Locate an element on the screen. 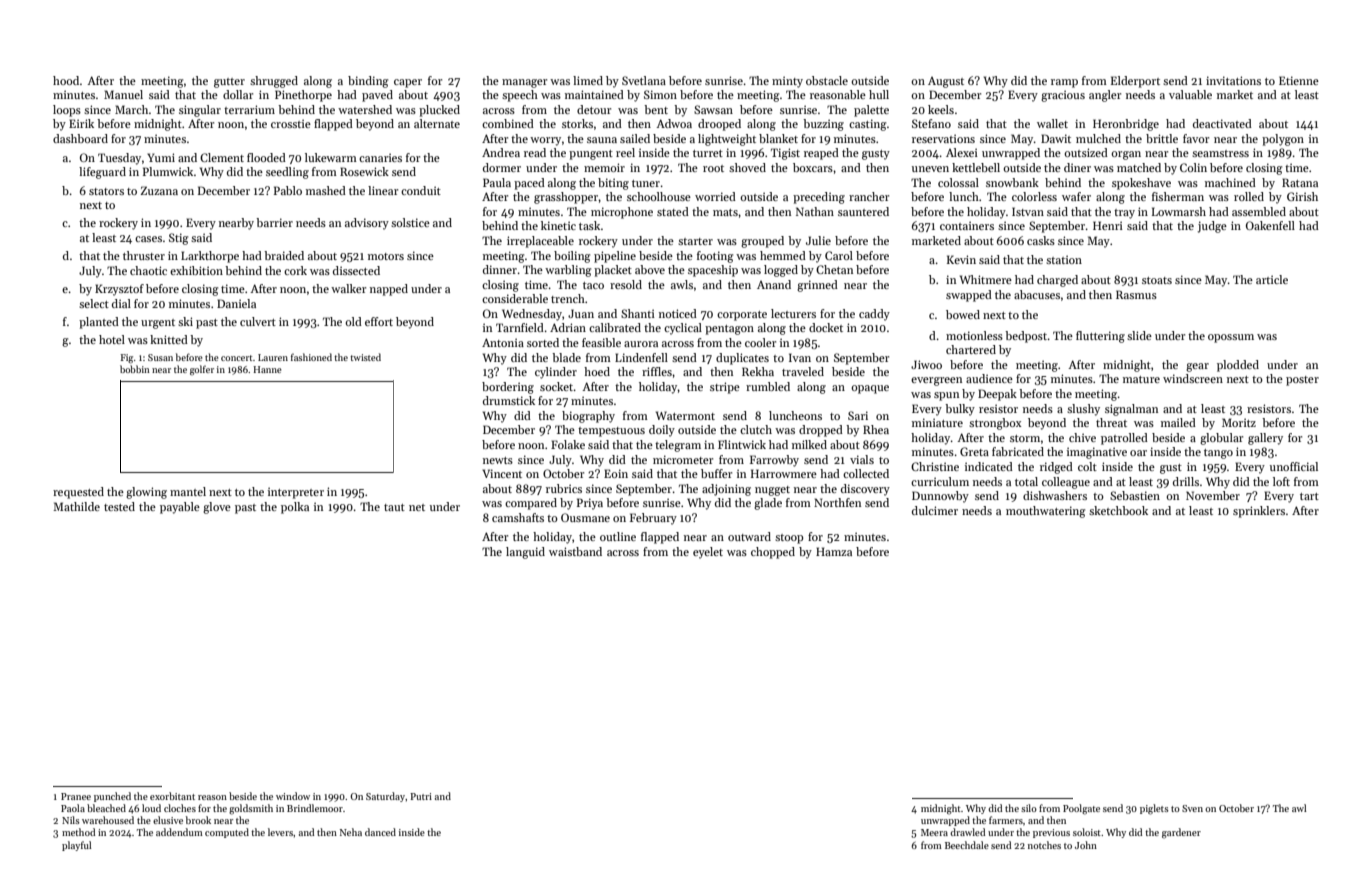 The height and width of the screenshot is (887, 1372). Flintwick is located at coordinates (742, 444).
